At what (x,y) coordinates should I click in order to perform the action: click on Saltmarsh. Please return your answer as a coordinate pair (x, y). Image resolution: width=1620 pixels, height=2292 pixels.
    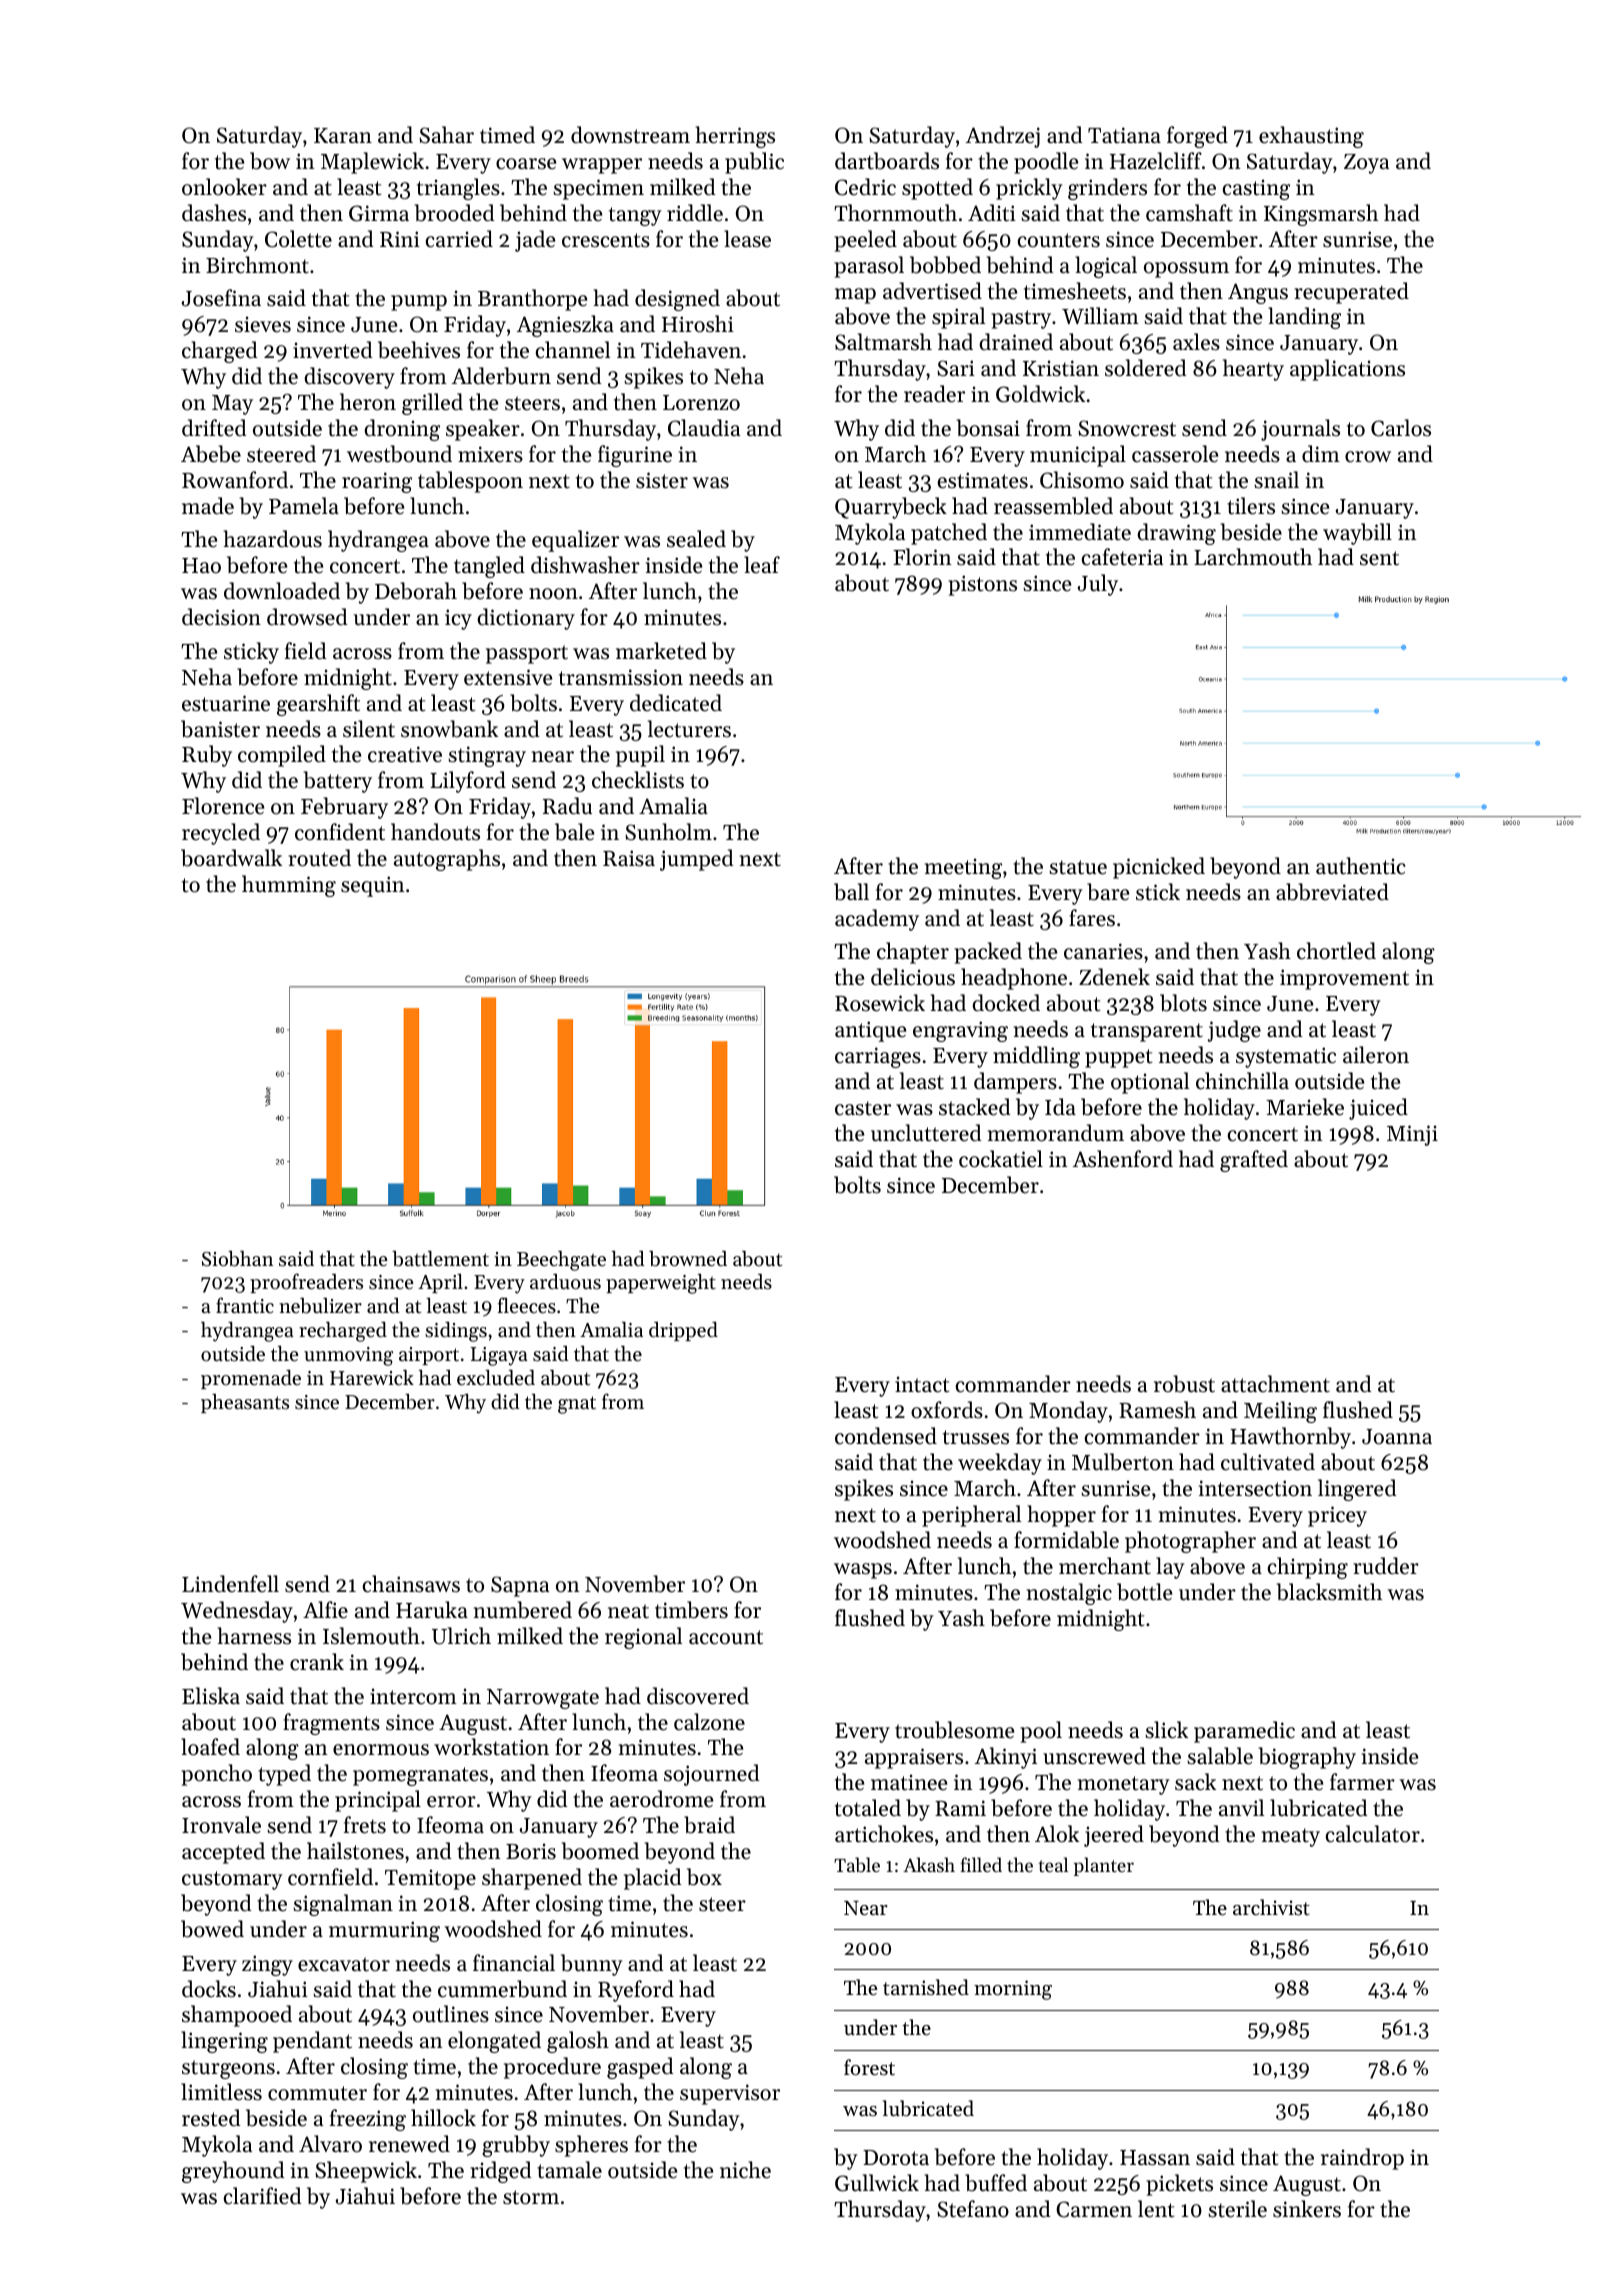
    Looking at the image, I should click on (883, 342).
